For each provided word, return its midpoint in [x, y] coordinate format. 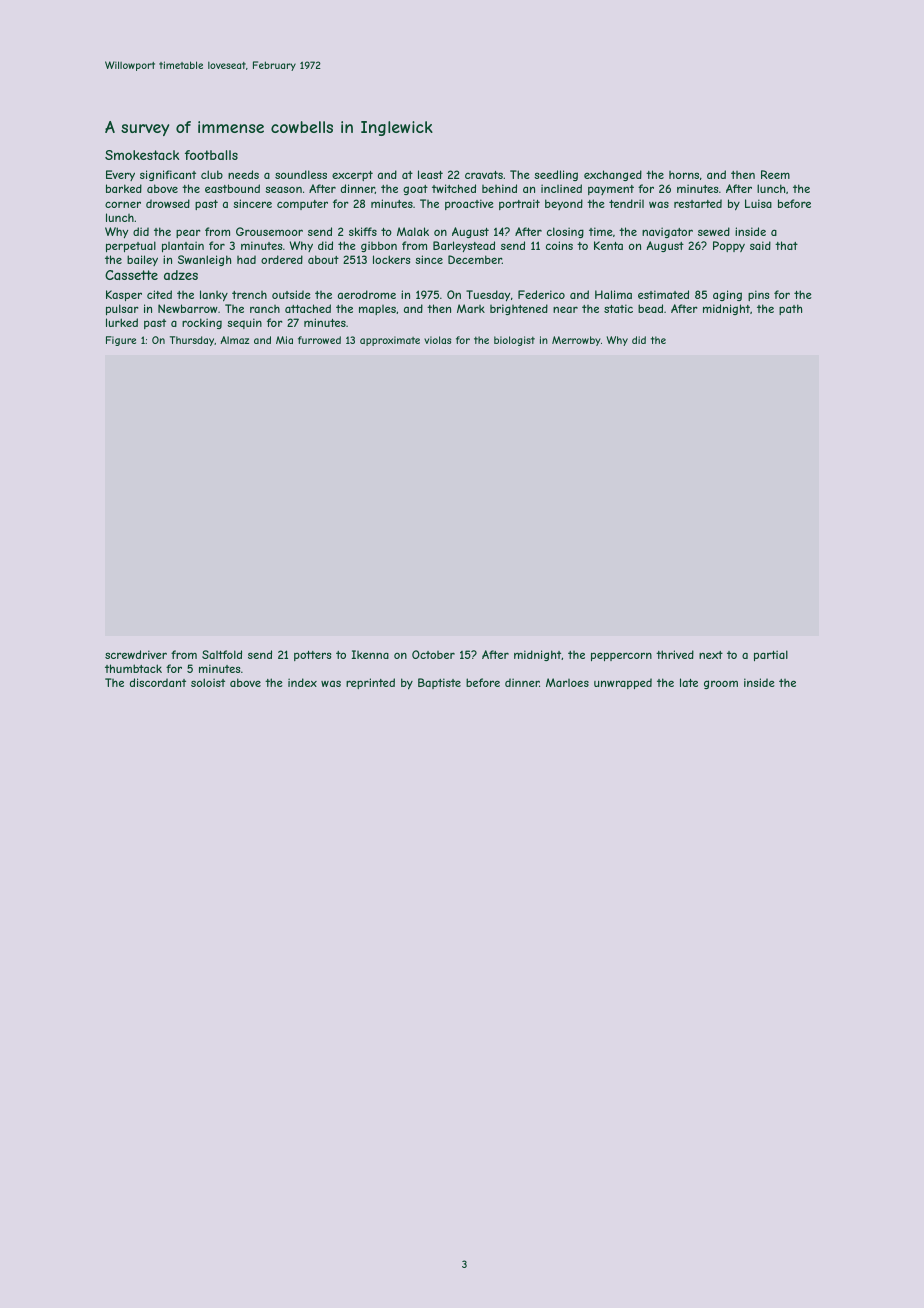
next [711, 655]
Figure [121, 341]
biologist [514, 341]
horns [684, 175]
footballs [211, 155]
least [430, 174]
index [302, 682]
